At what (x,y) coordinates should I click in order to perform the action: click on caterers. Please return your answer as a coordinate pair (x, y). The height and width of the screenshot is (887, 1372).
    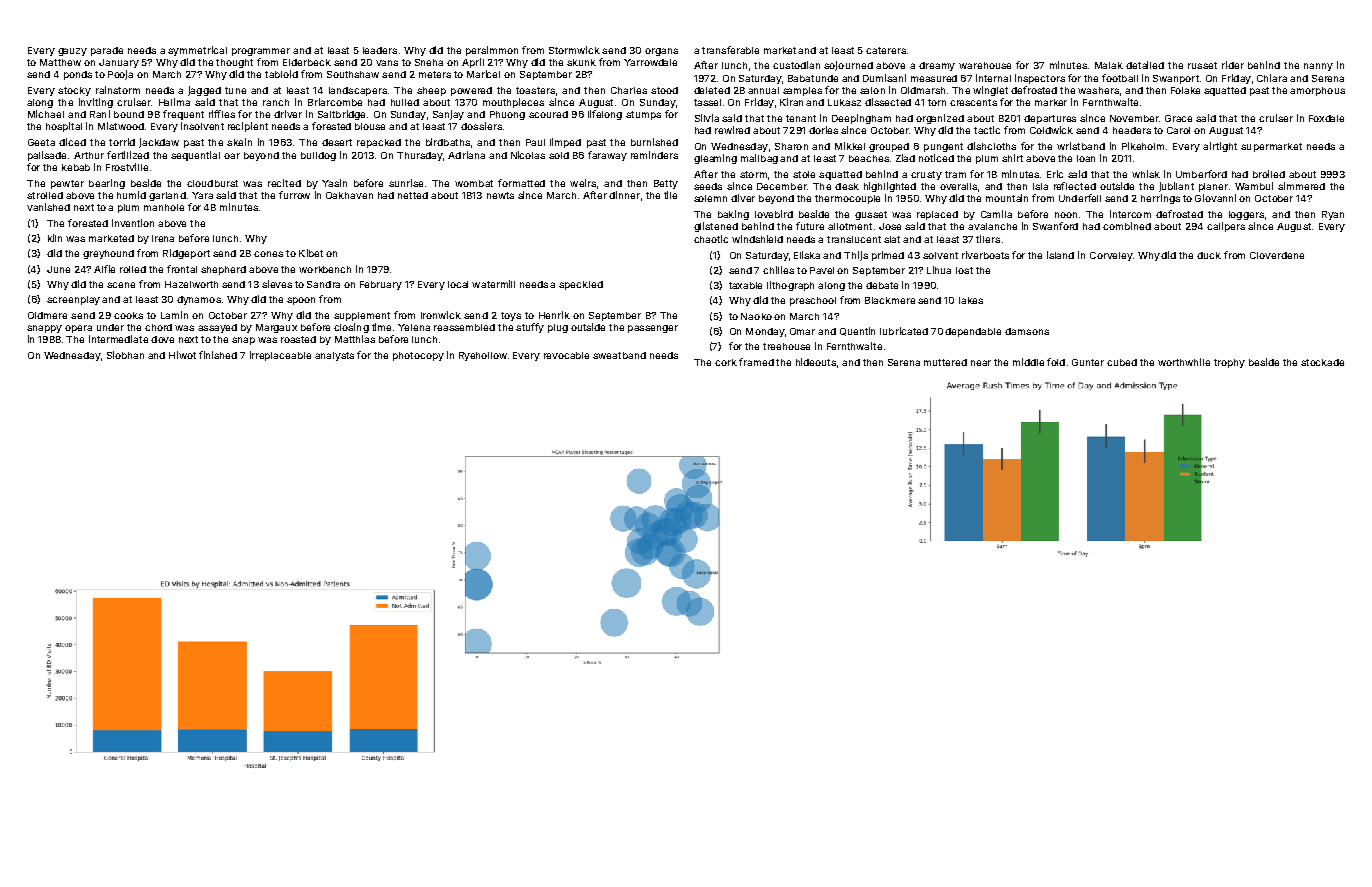
    Looking at the image, I should click on (886, 50).
